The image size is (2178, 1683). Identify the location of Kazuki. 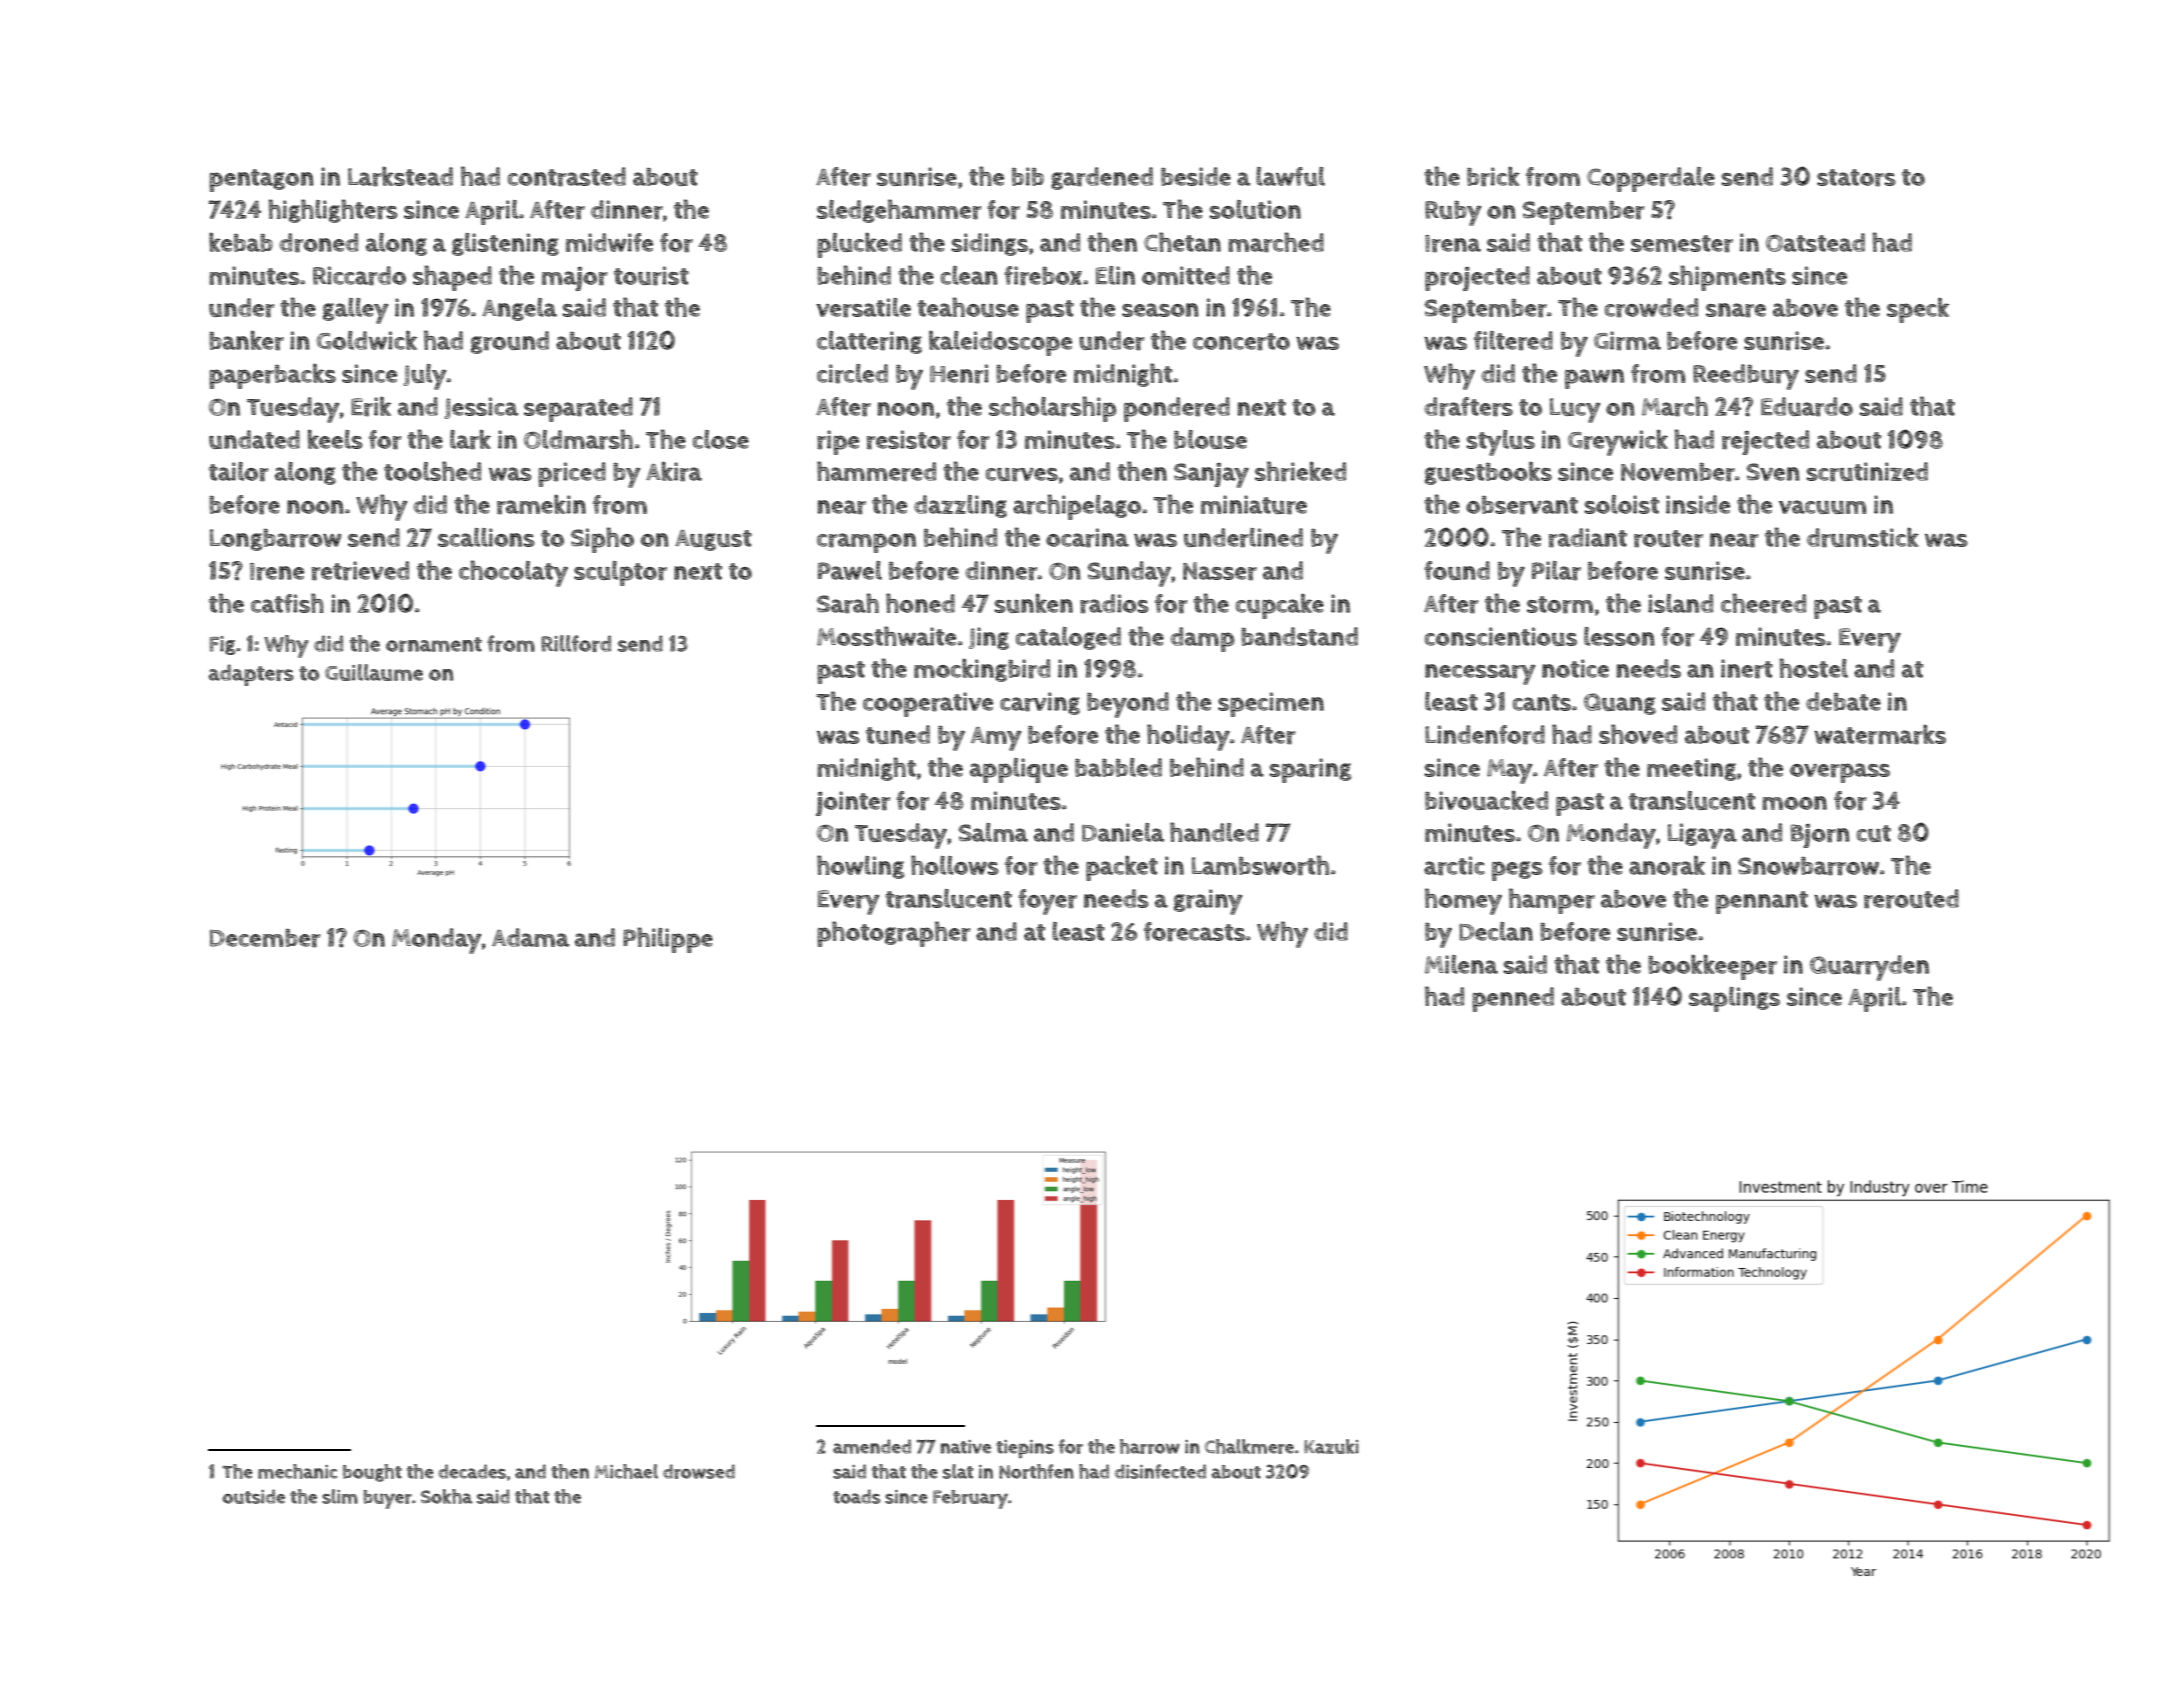
(1331, 1446).
